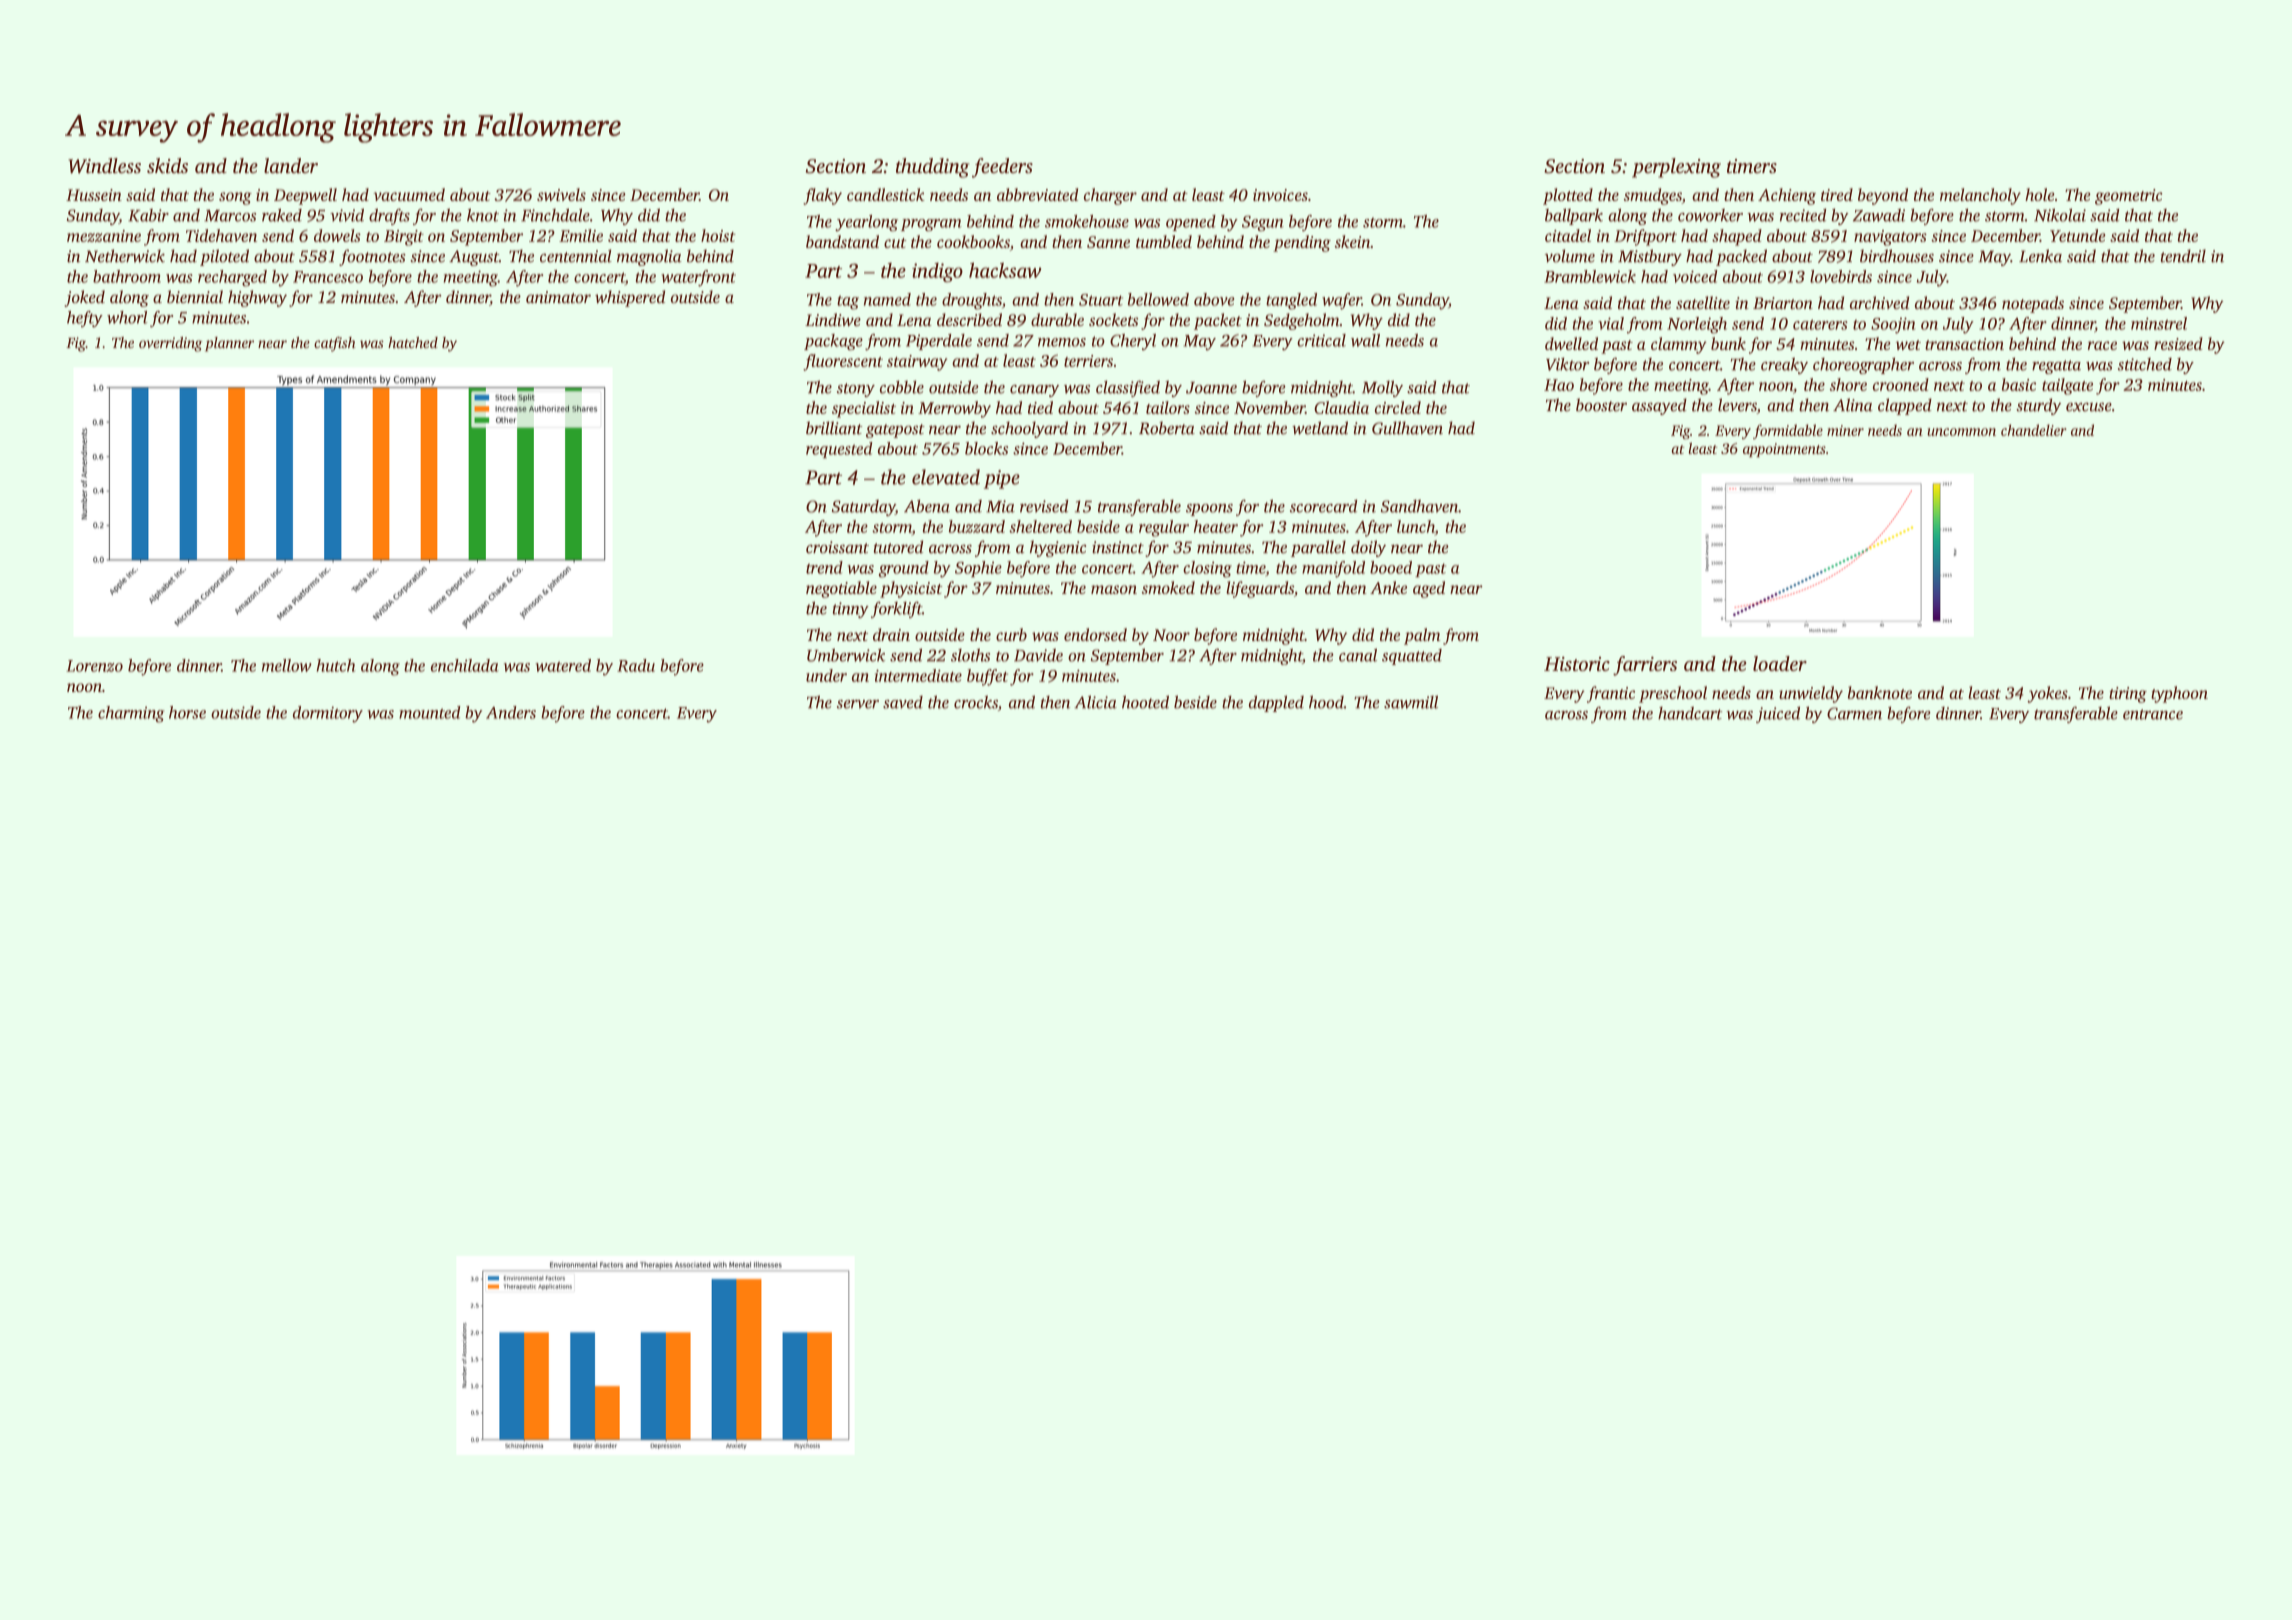 This screenshot has width=2292, height=1620. I want to click on planner, so click(229, 344).
